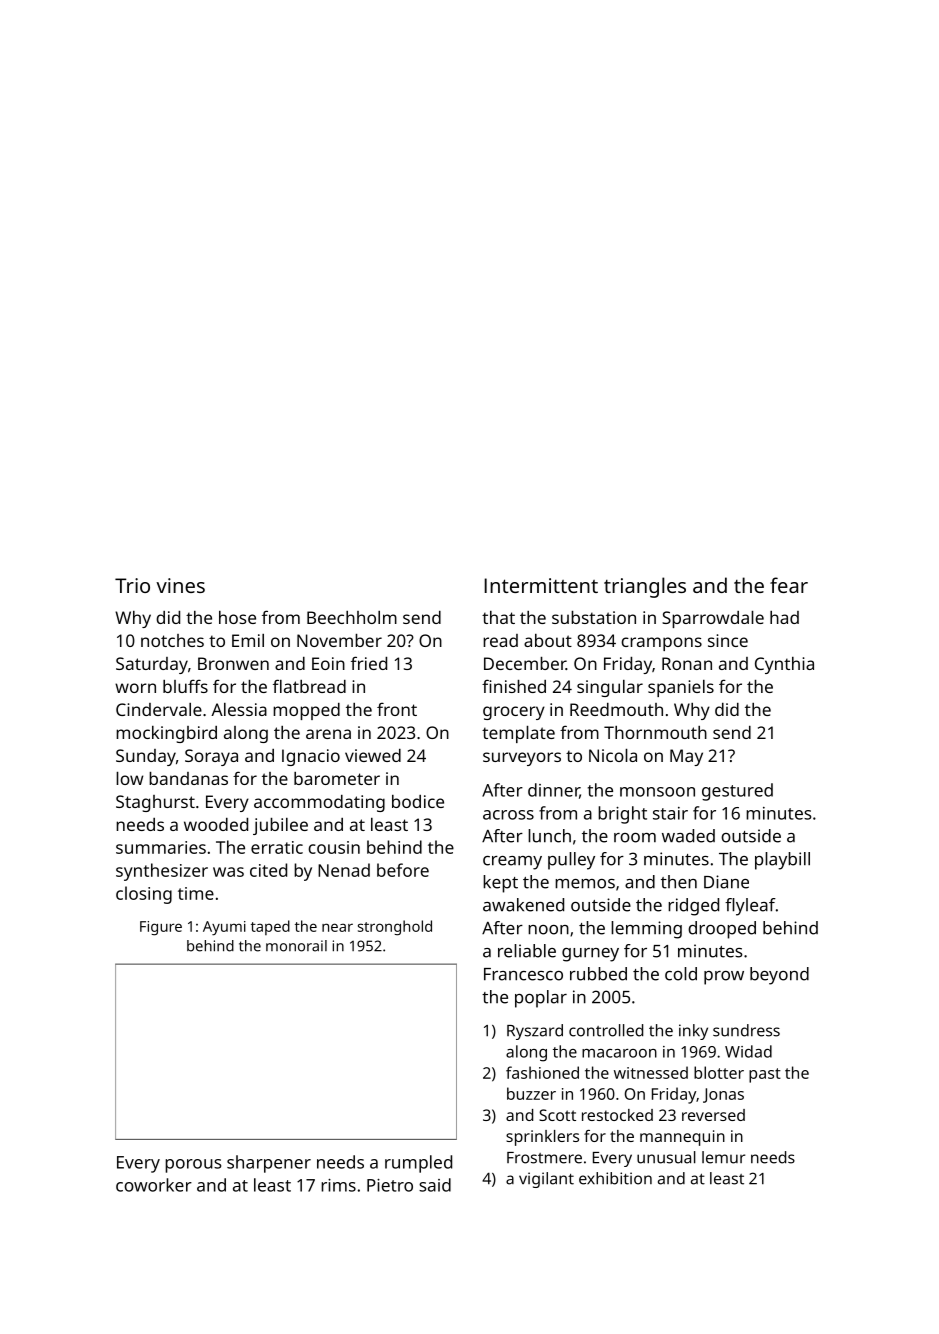  What do you see at coordinates (296, 946) in the document?
I see `monorail` at bounding box center [296, 946].
